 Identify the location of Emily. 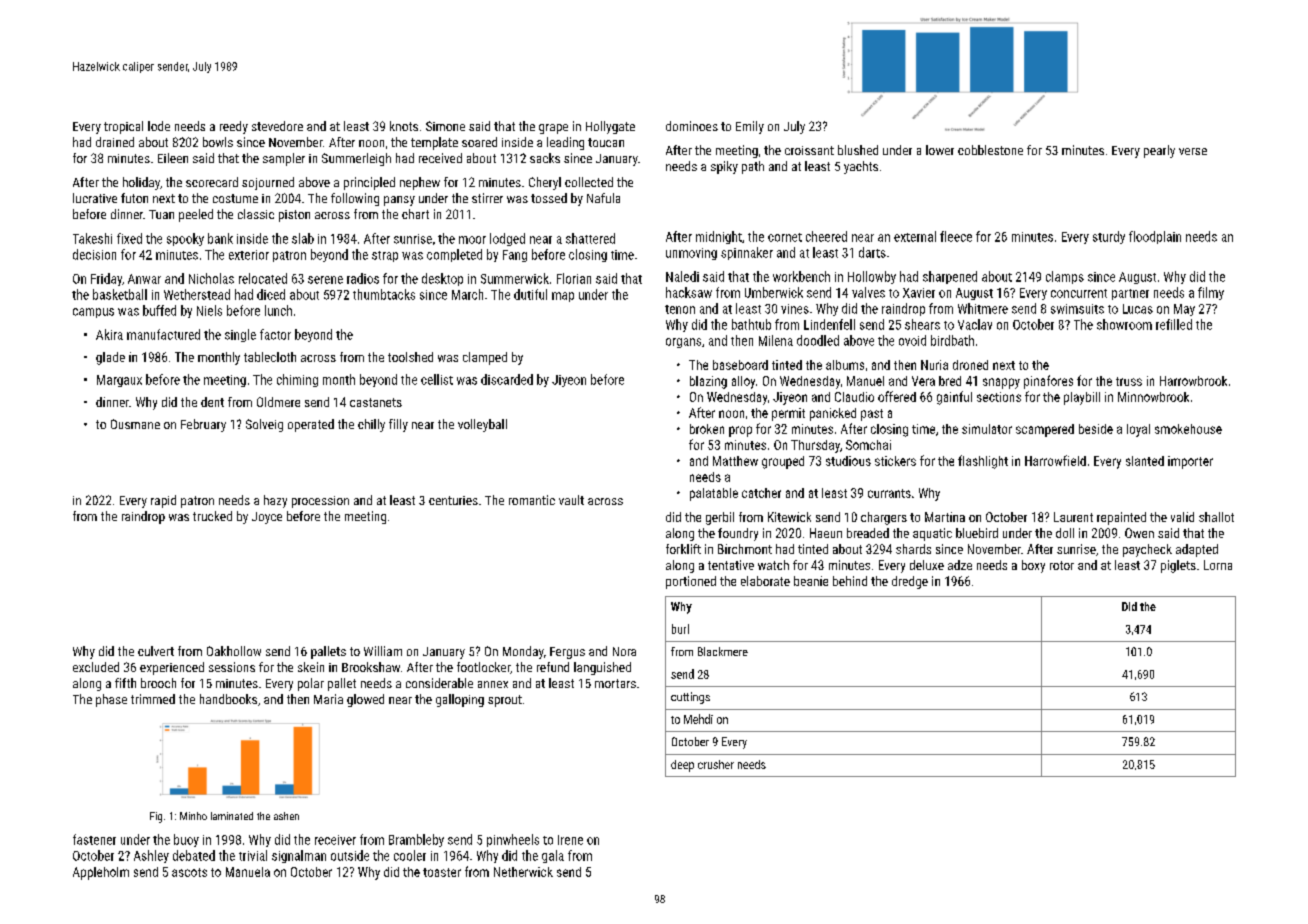
(750, 127).
